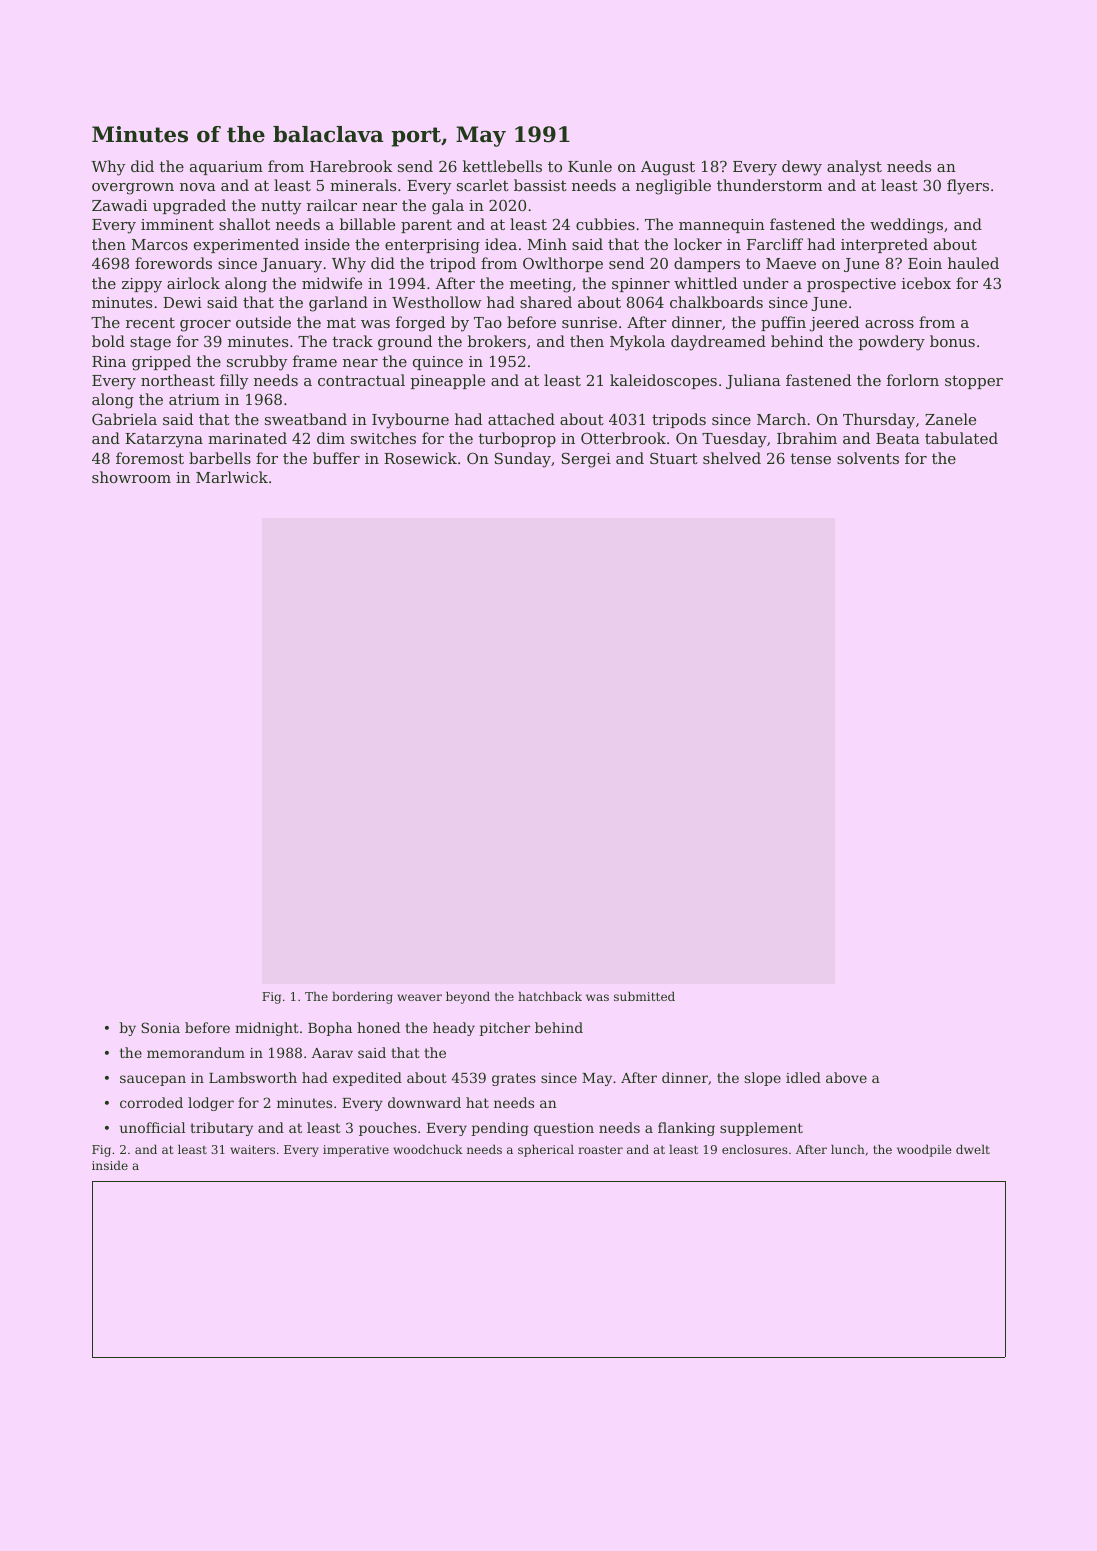 This screenshot has height=1551, width=1097. Describe the element at coordinates (160, 244) in the screenshot. I see `Marcos` at that location.
